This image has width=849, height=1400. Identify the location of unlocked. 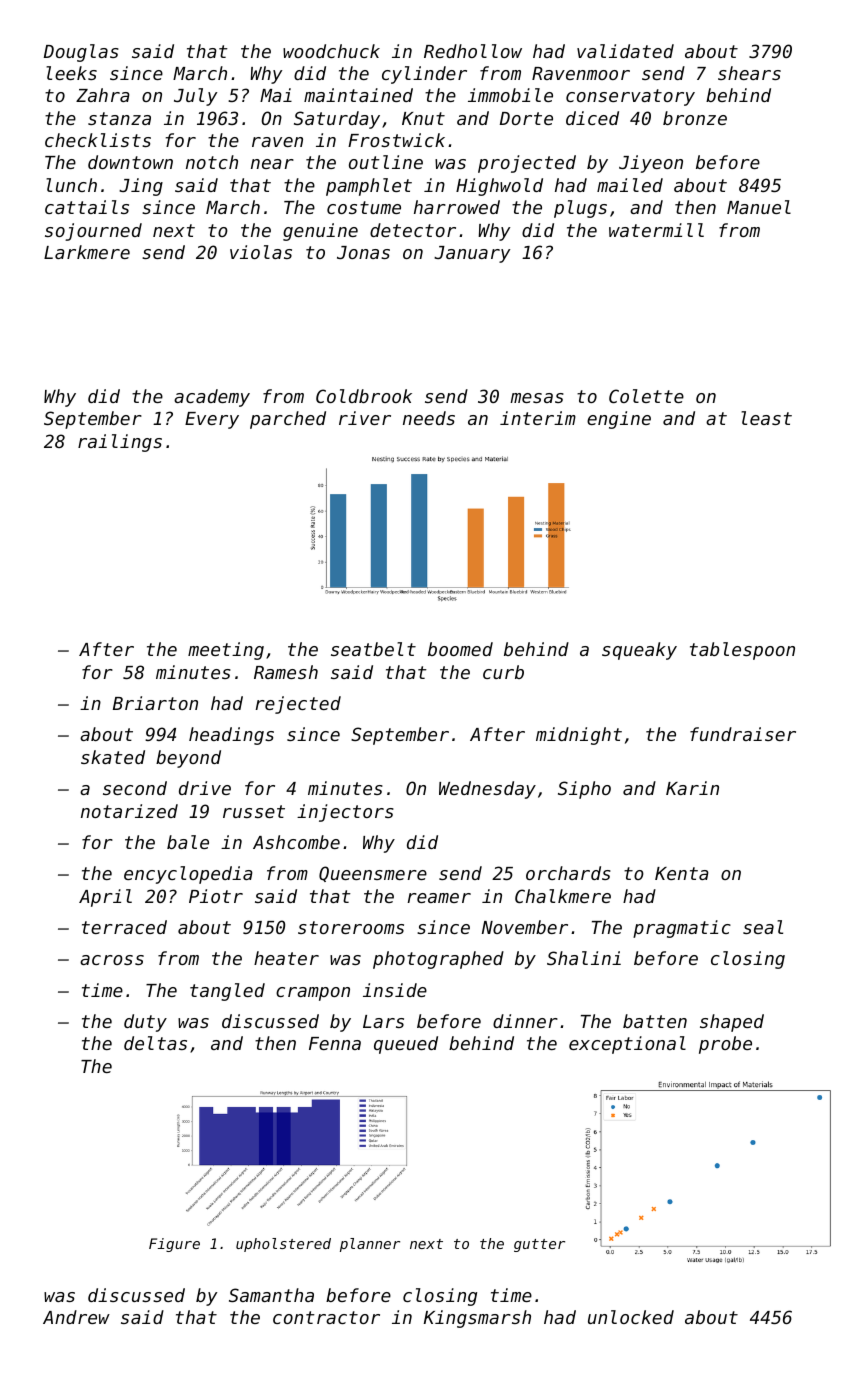
(631, 1317).
